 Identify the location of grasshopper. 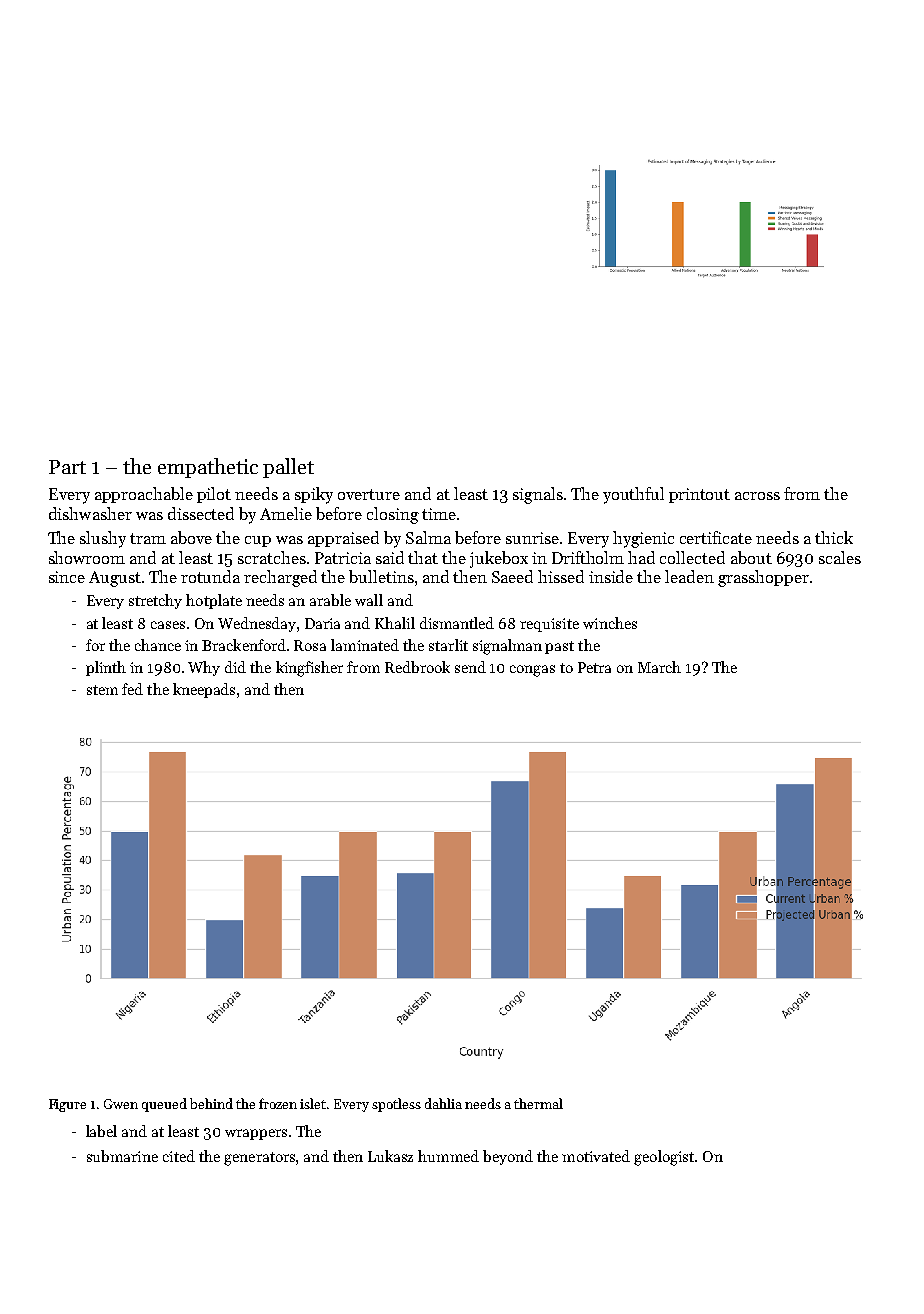
(763, 578).
